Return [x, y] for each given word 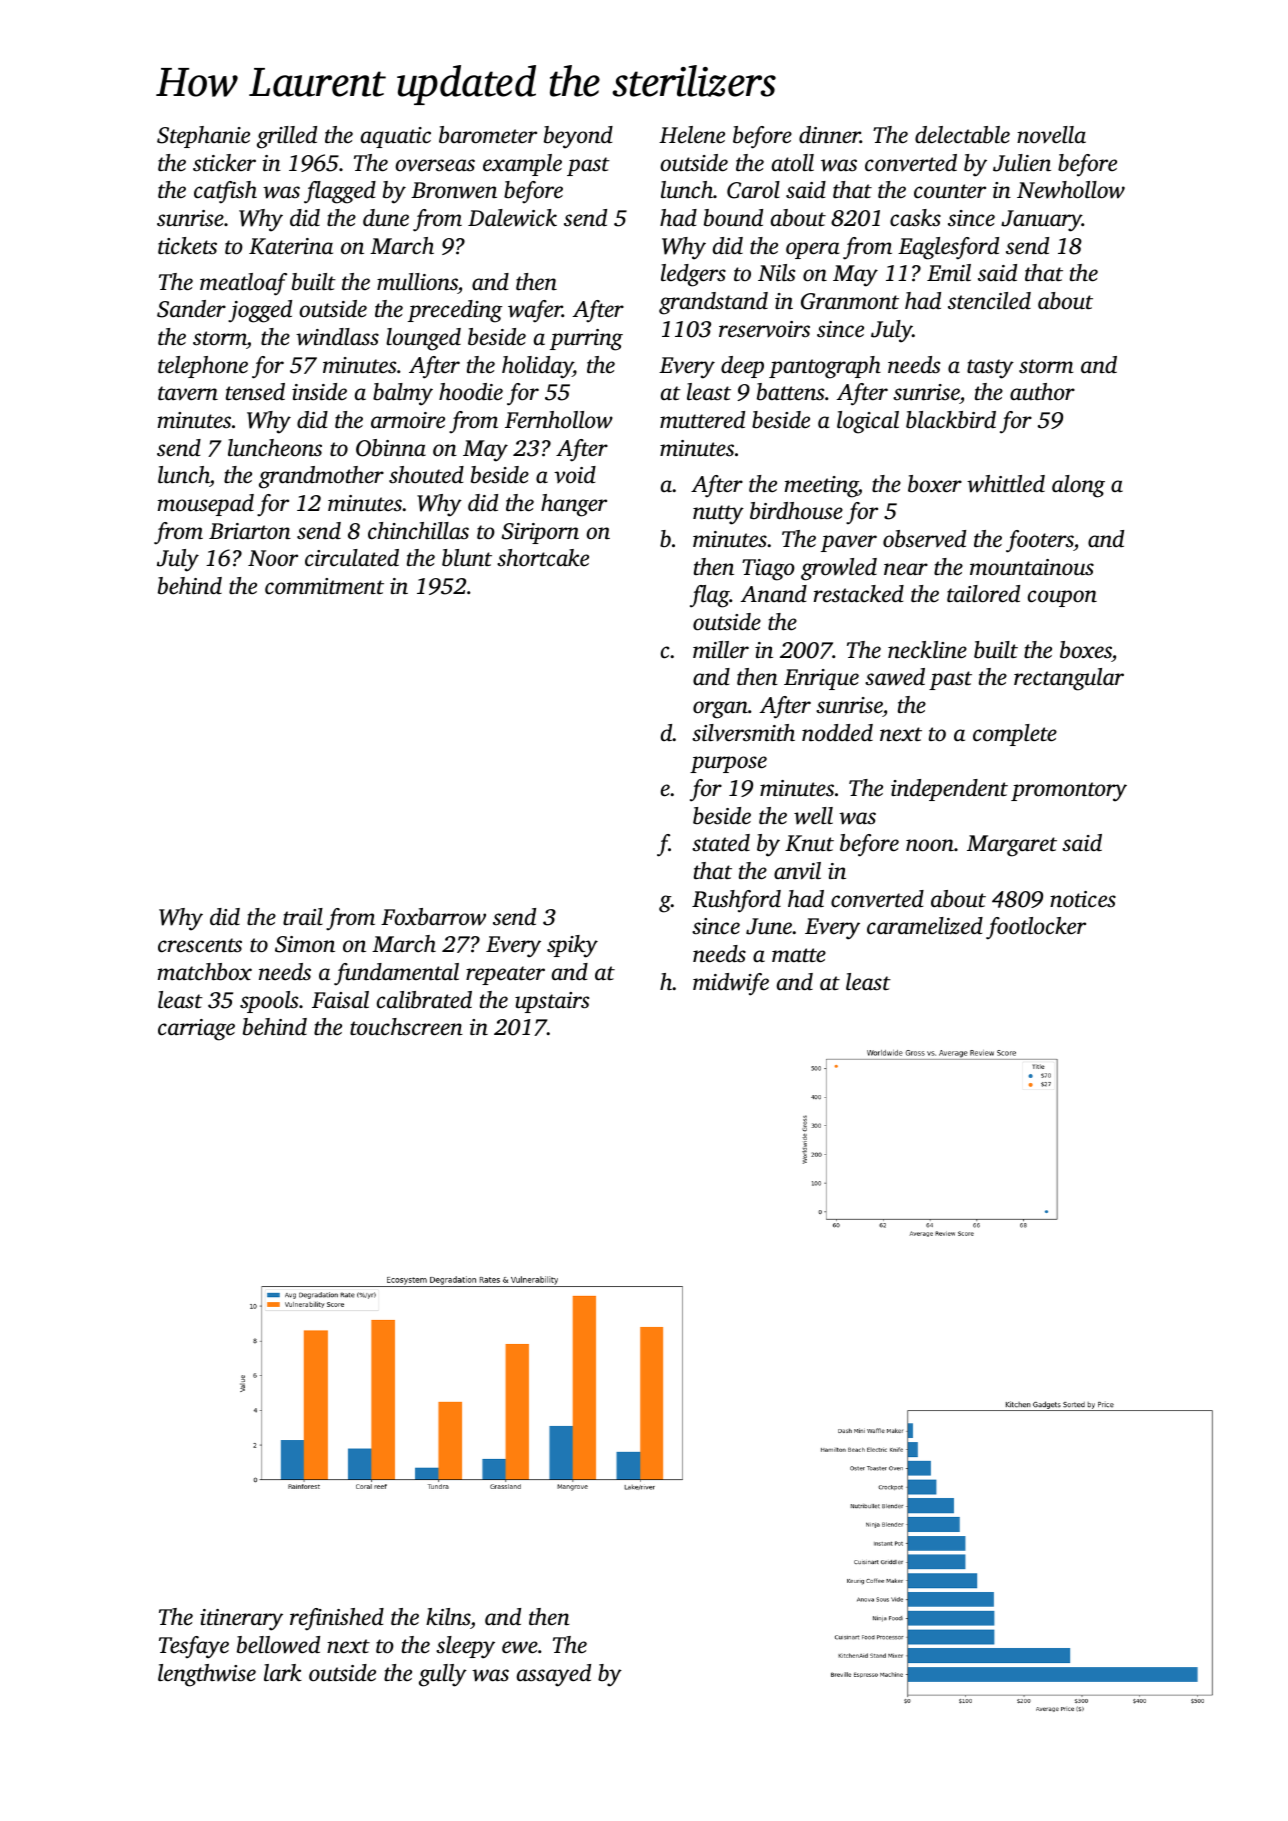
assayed [554, 1675]
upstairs [552, 1002]
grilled [287, 137]
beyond [578, 137]
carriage [196, 1030]
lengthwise [207, 1675]
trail [303, 916]
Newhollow [1071, 190]
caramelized [925, 926]
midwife [731, 984]
